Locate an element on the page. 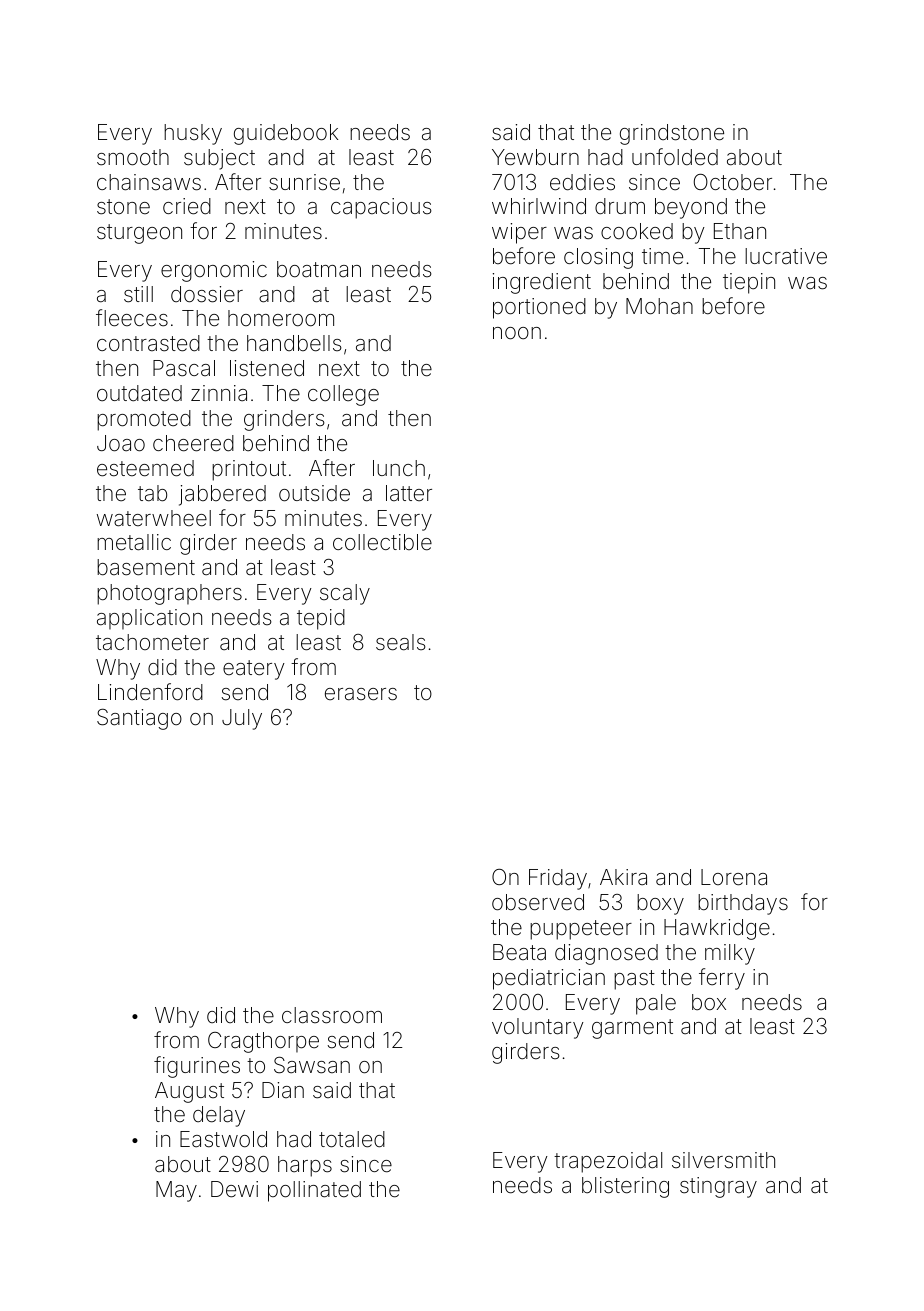 This document has height=1311, width=924. smooth is located at coordinates (133, 157).
